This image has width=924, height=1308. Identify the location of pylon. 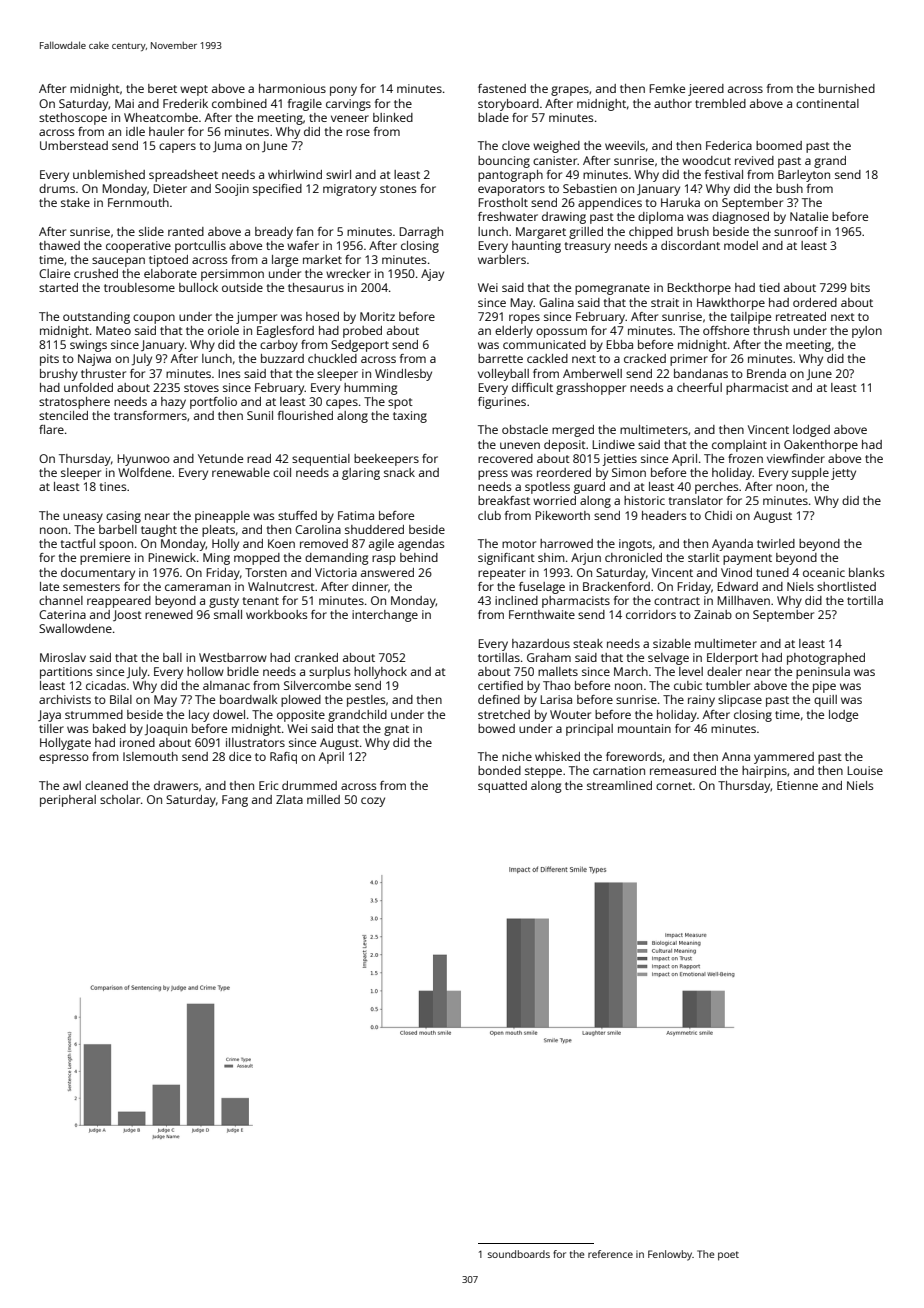
(867, 332).
